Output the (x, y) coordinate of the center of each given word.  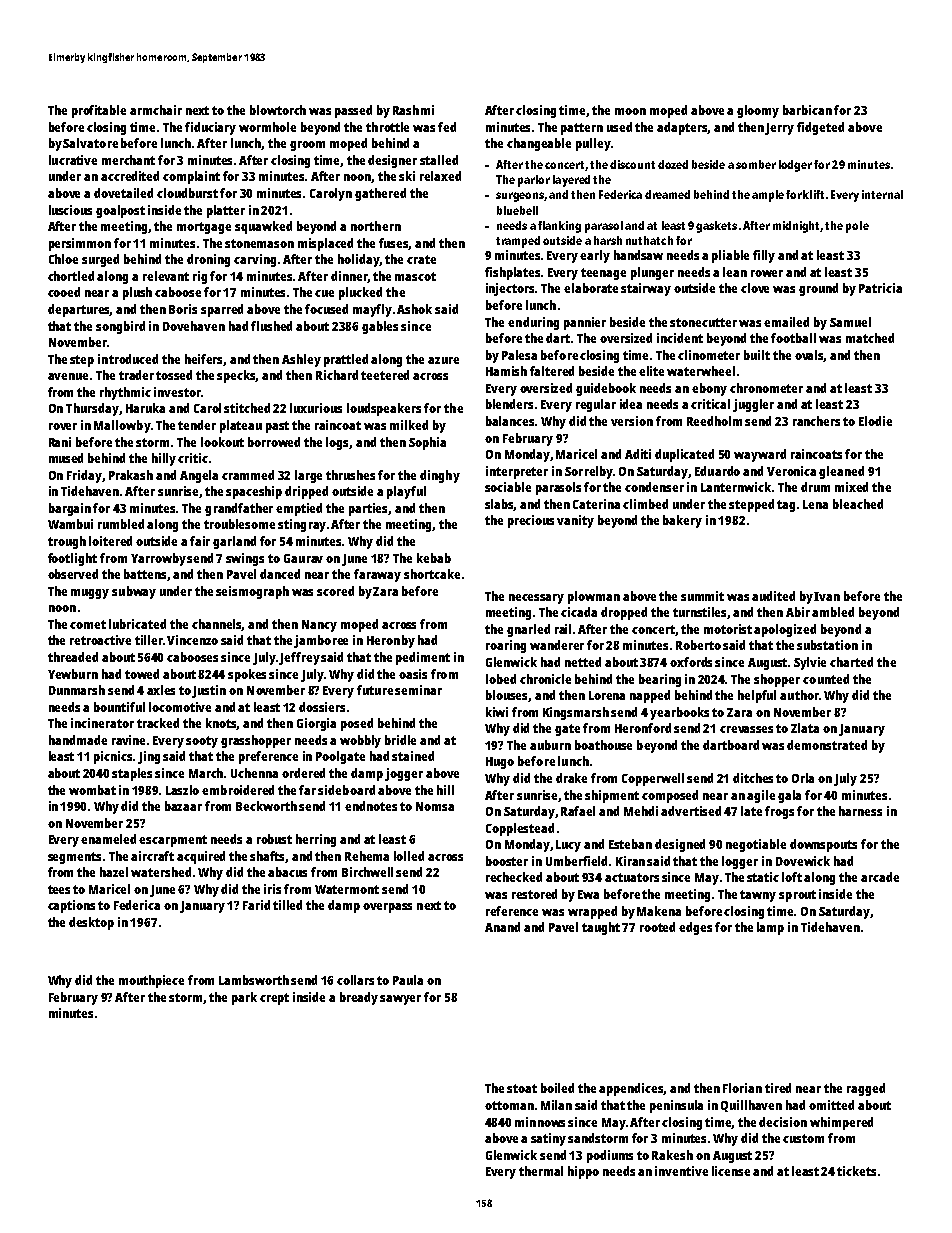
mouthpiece (151, 981)
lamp (770, 928)
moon (630, 111)
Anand (502, 927)
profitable (99, 111)
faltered (552, 371)
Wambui (70, 524)
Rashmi (413, 110)
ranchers (816, 421)
